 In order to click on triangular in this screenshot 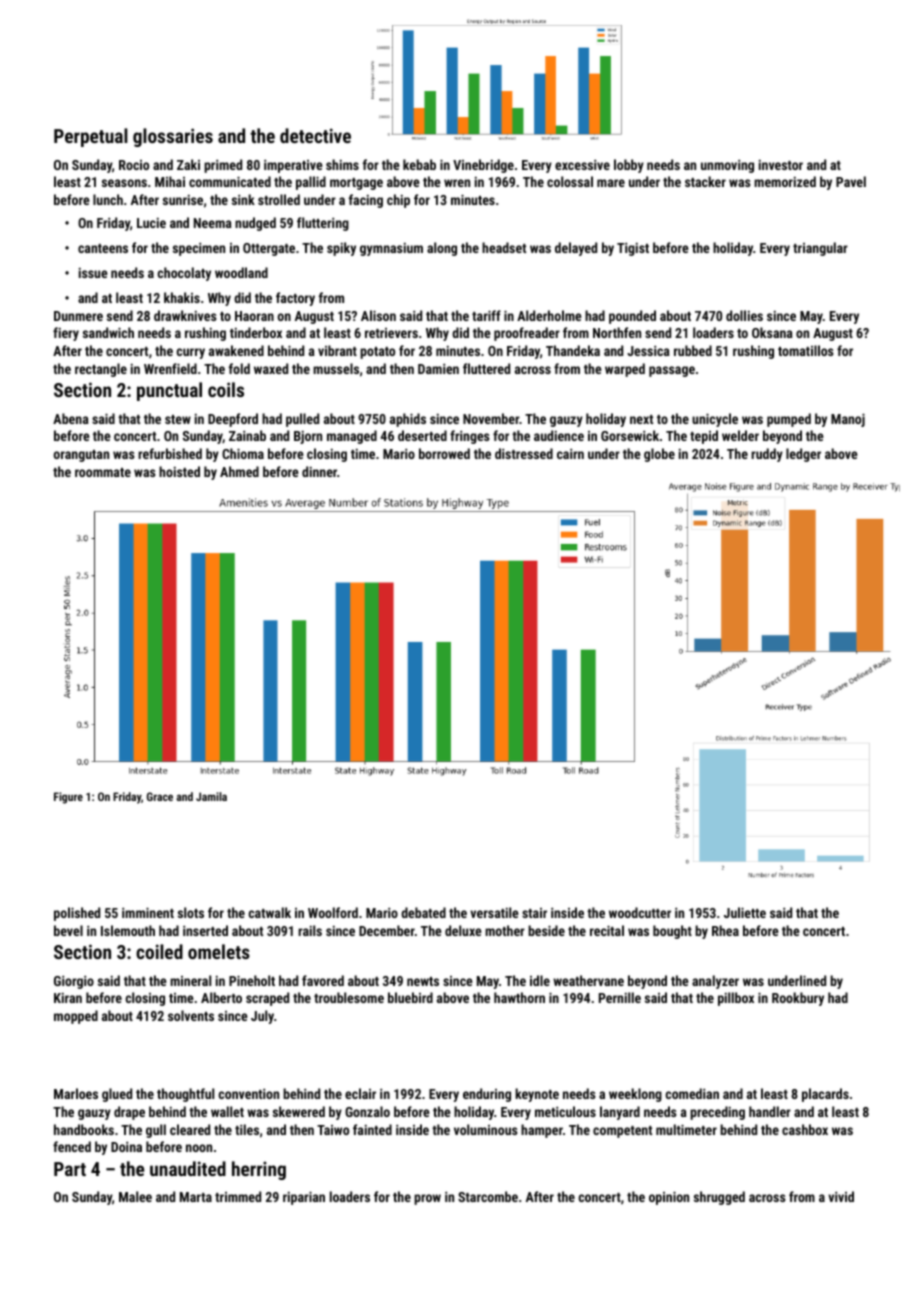, I will do `click(820, 249)`.
